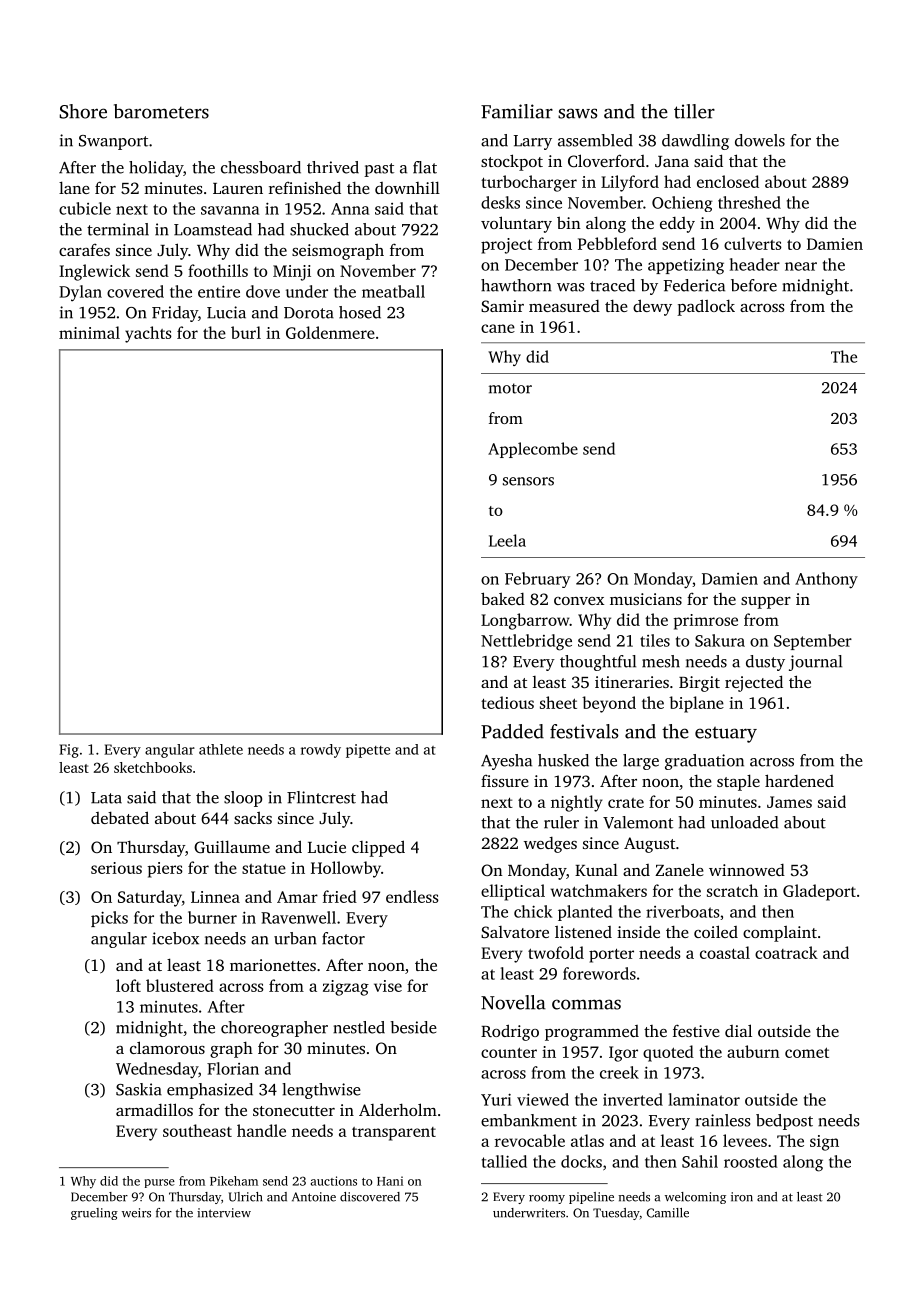  Describe the element at coordinates (630, 183) in the document. I see `Lilyford` at that location.
